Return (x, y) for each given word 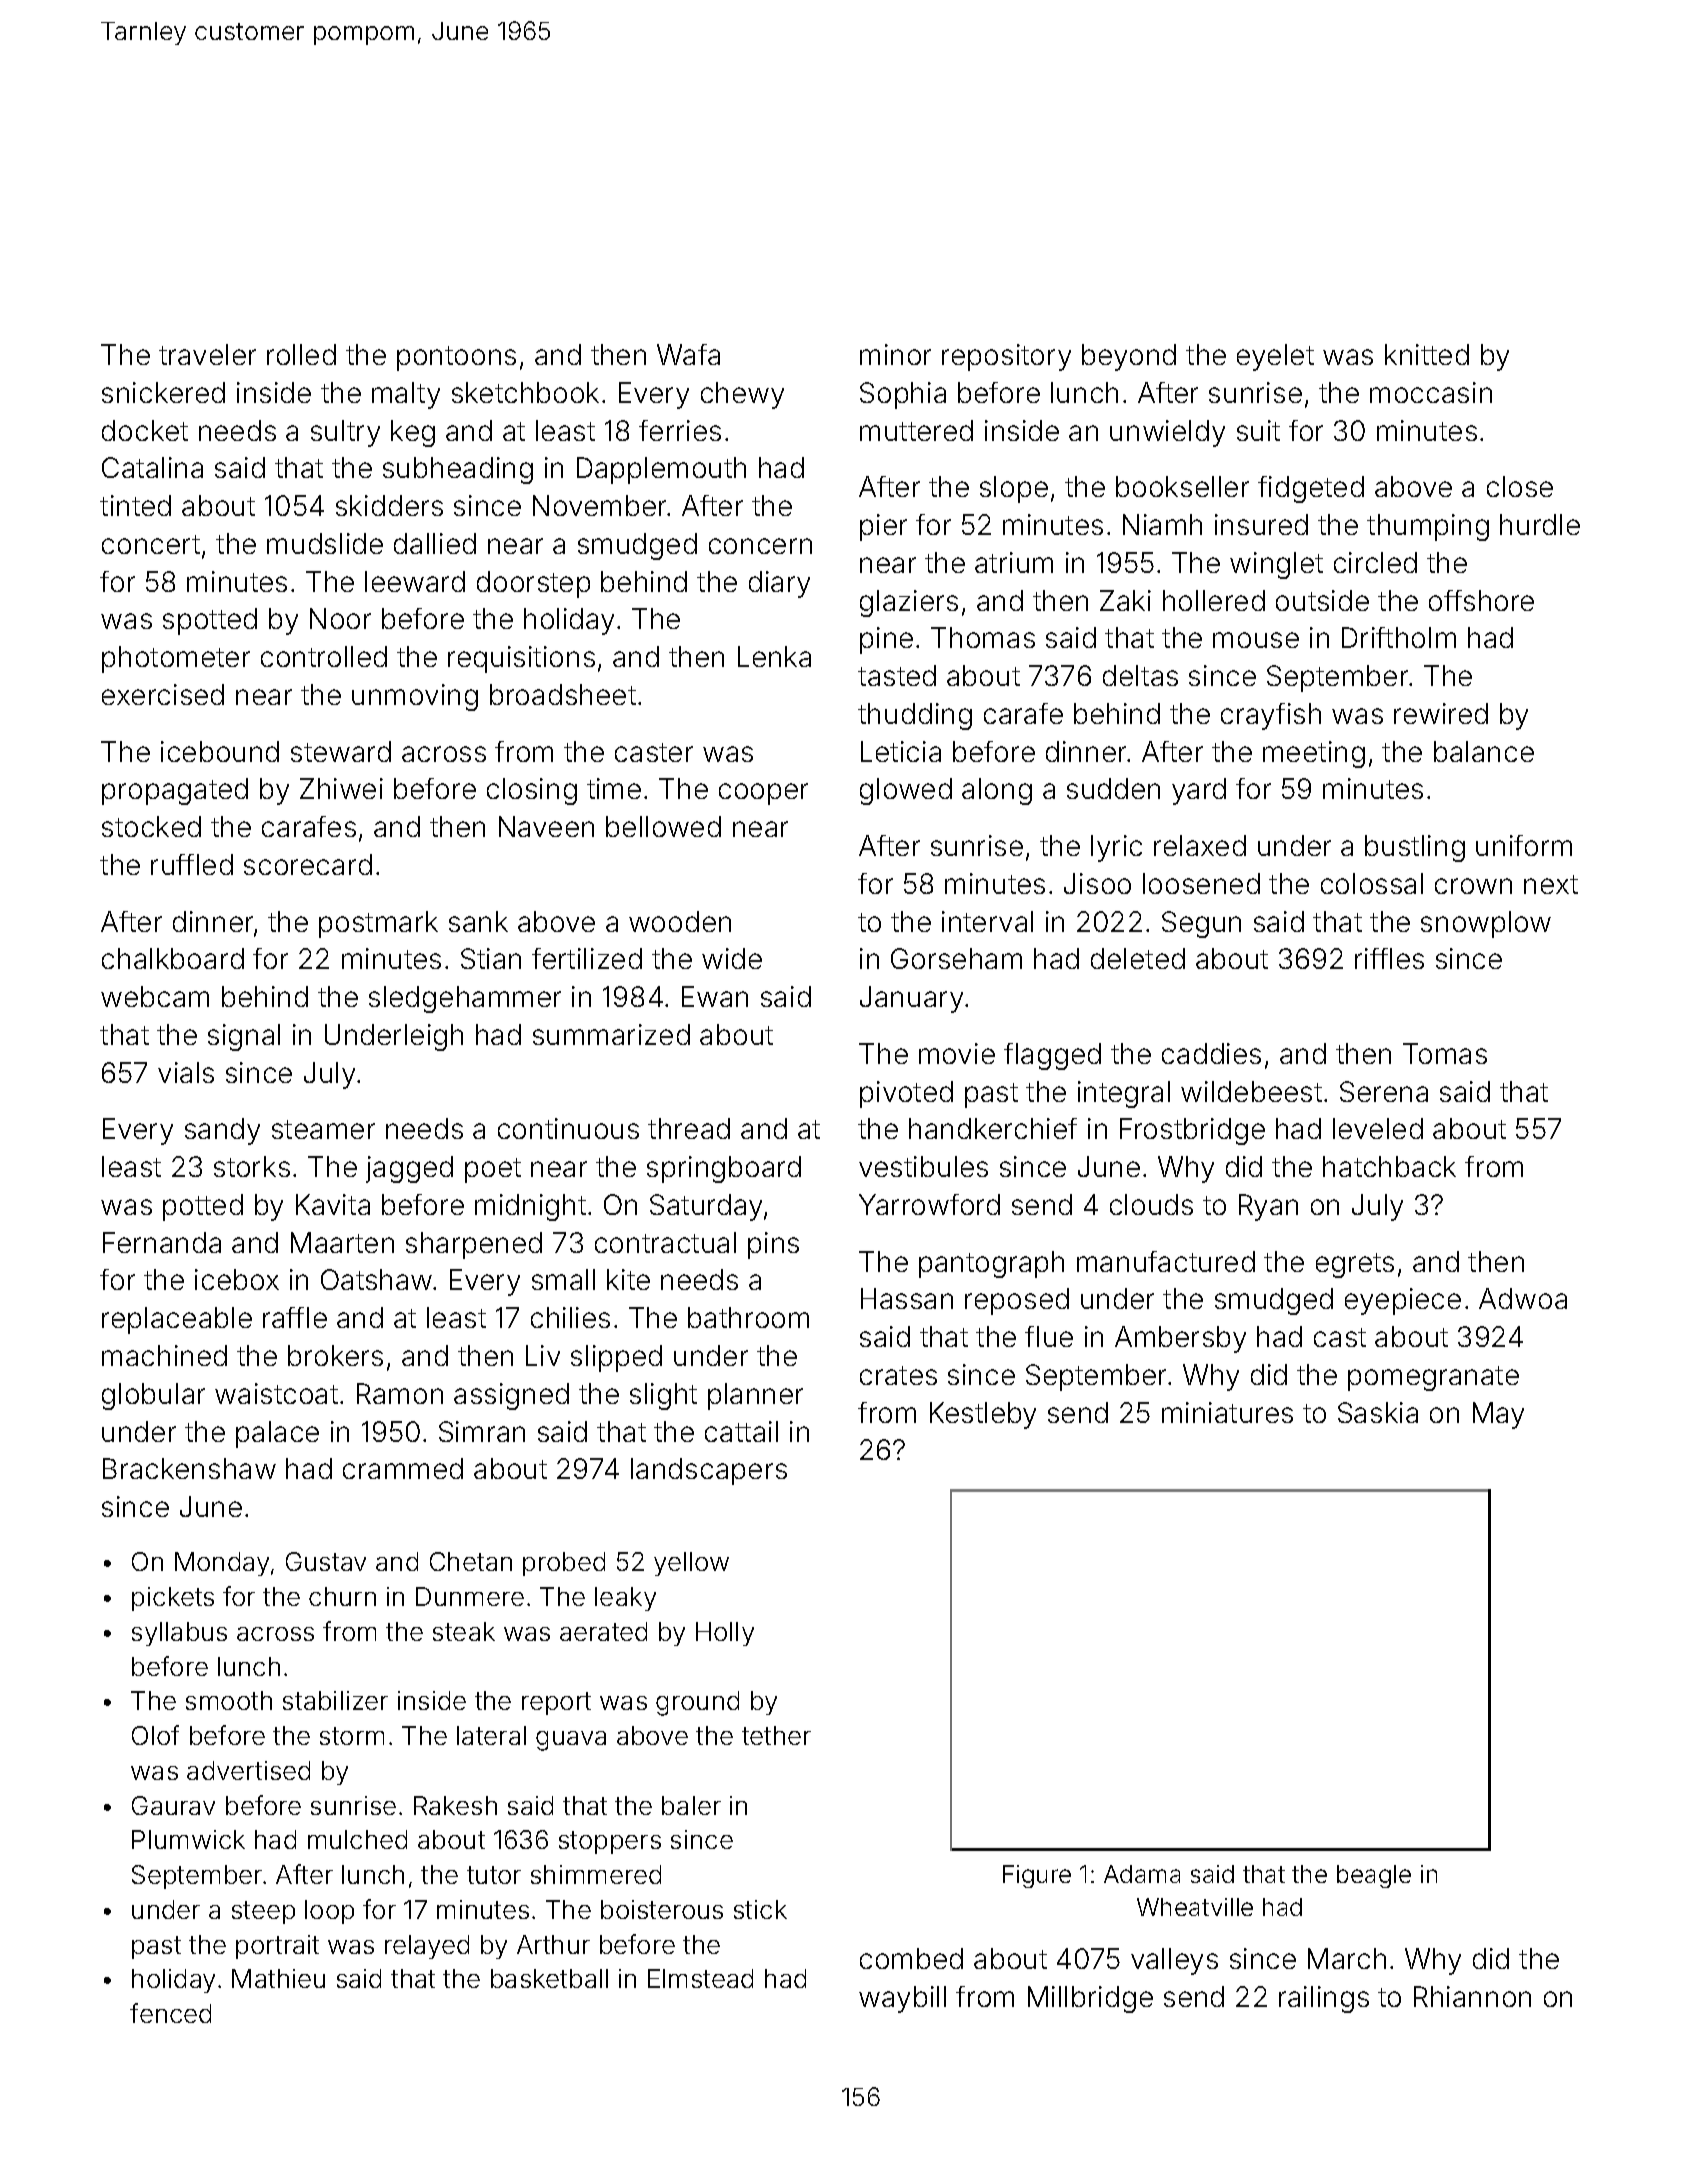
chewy (742, 395)
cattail (741, 1431)
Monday (222, 1564)
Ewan (715, 996)
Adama (1142, 1874)
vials (186, 1072)
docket (145, 430)
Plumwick (188, 1839)
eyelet (1275, 357)
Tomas (1445, 1053)
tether (776, 1735)
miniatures (1227, 1412)
